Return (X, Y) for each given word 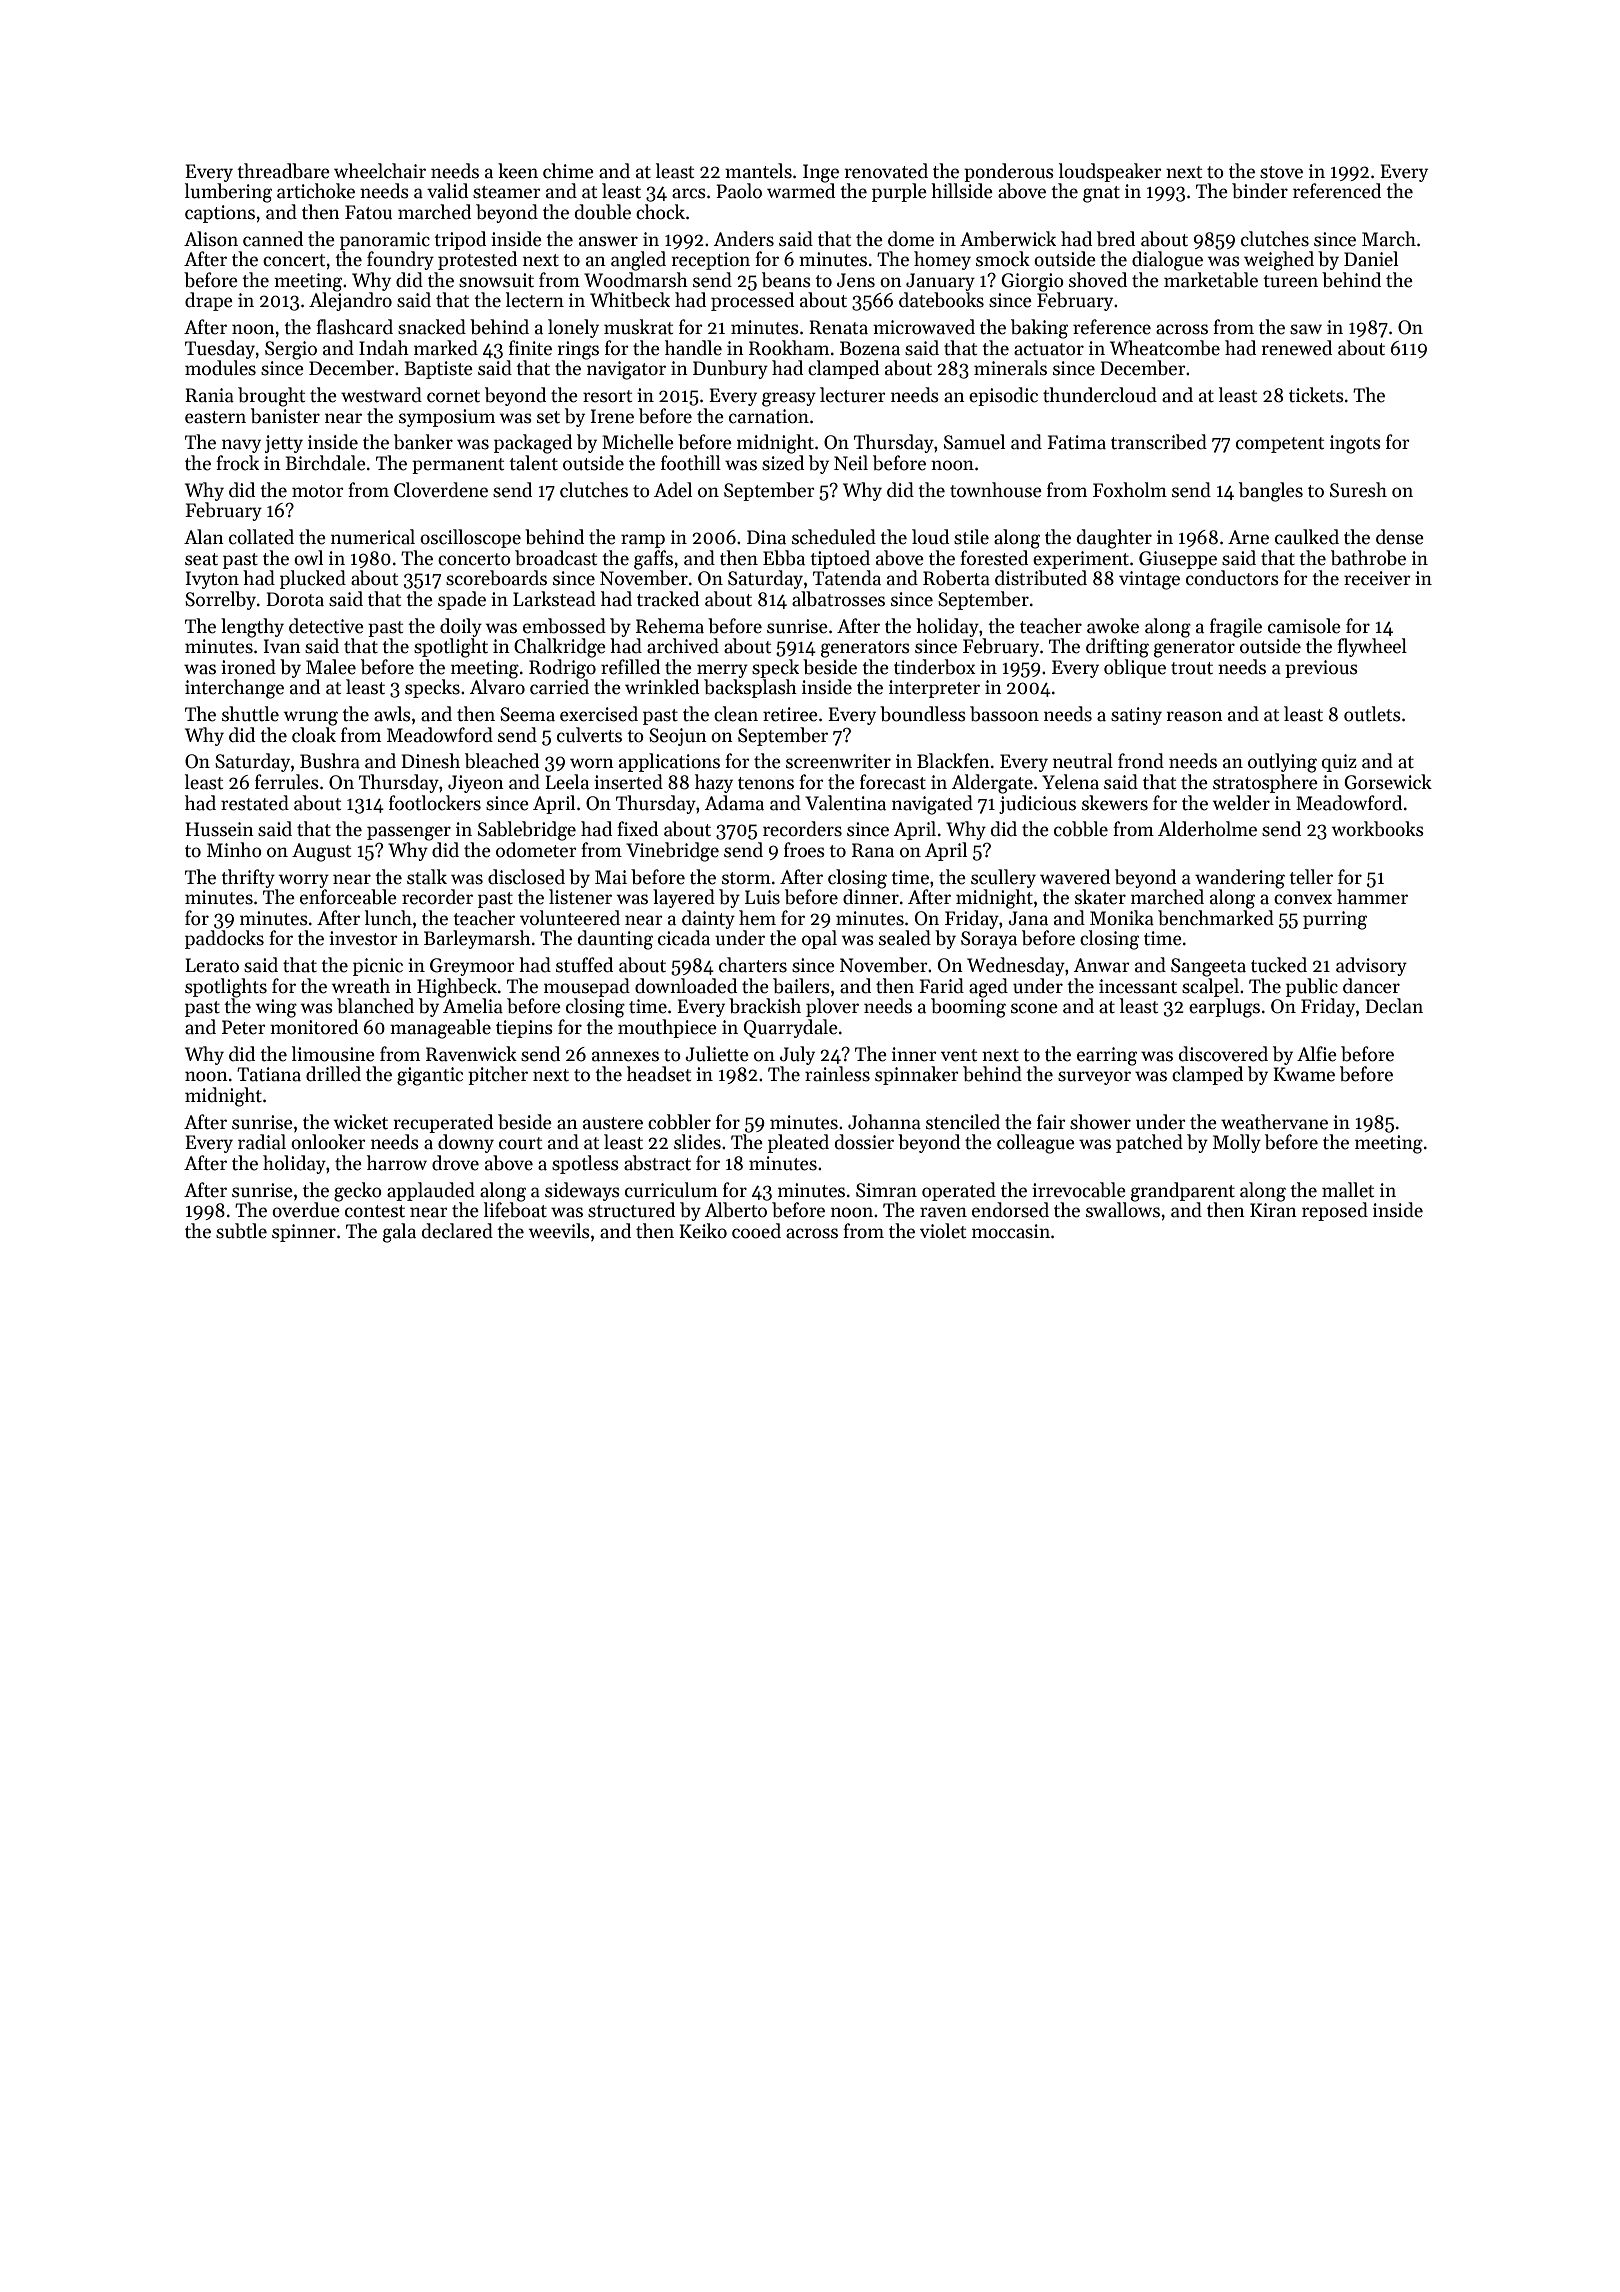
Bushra (330, 761)
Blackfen (953, 761)
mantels (758, 171)
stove (1281, 172)
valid (447, 191)
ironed (248, 667)
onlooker (328, 1142)
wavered (1075, 877)
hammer (1372, 897)
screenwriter (838, 761)
